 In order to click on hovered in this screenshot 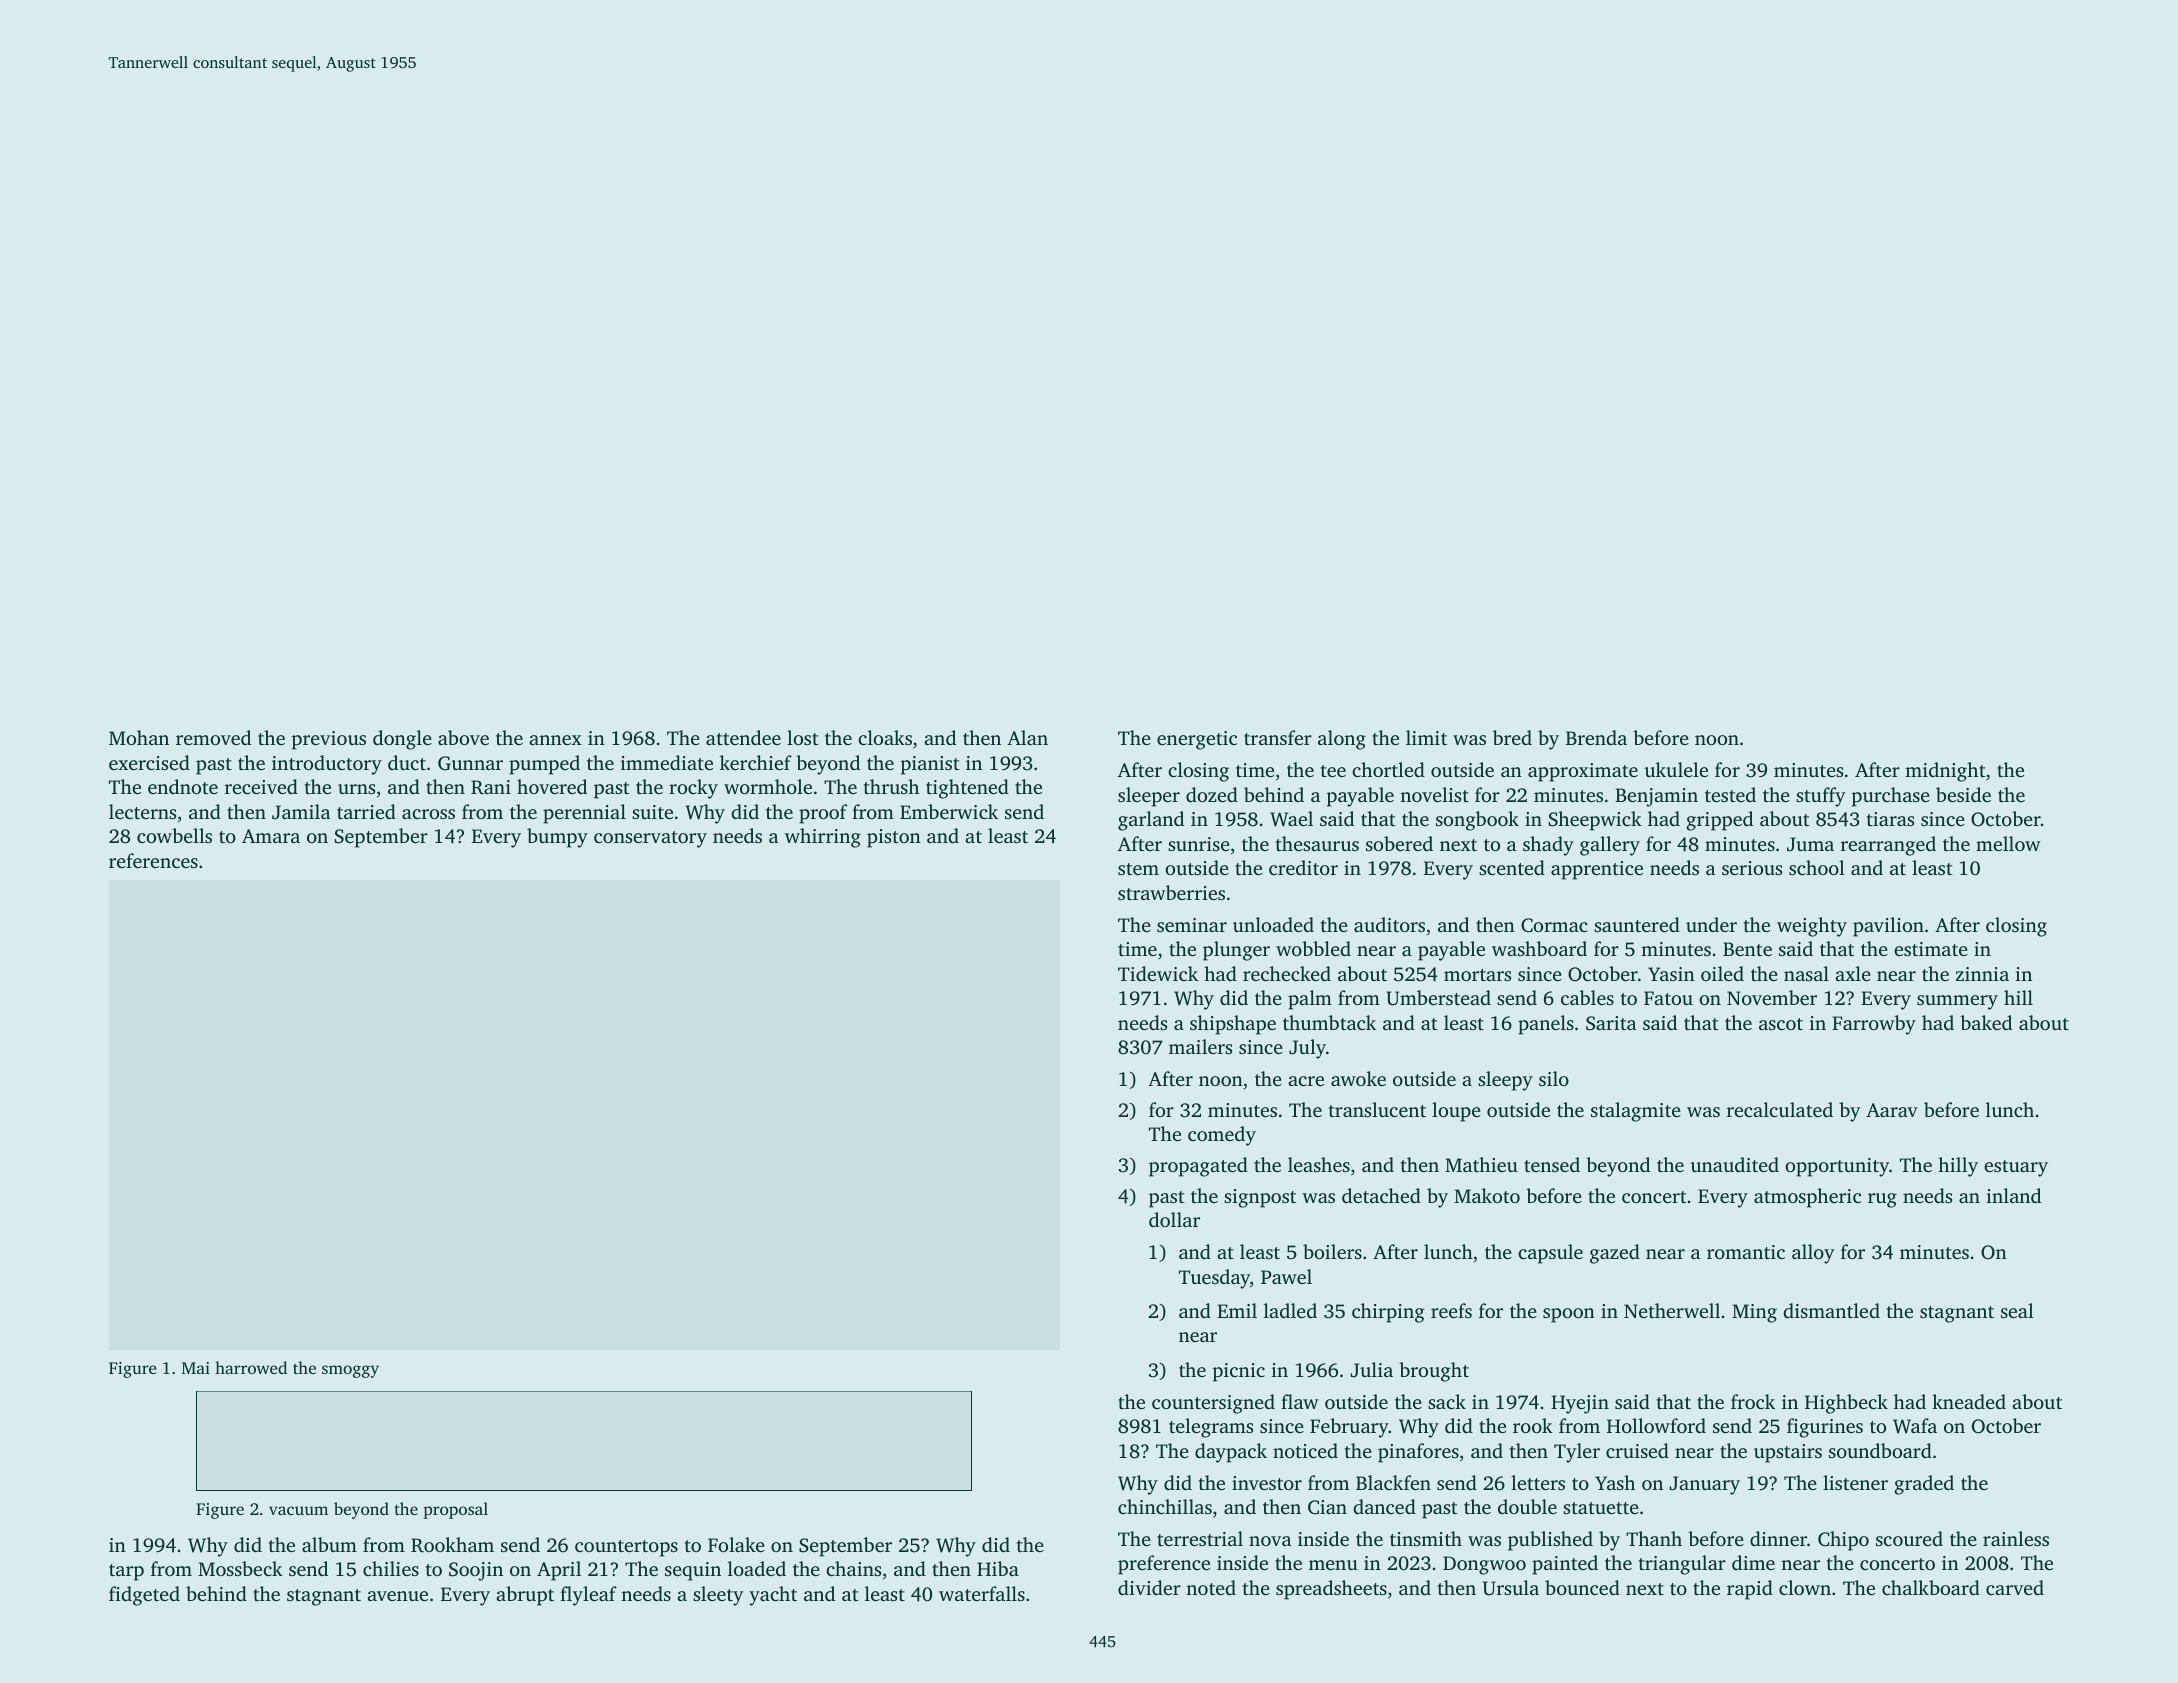, I will do `click(552, 786)`.
